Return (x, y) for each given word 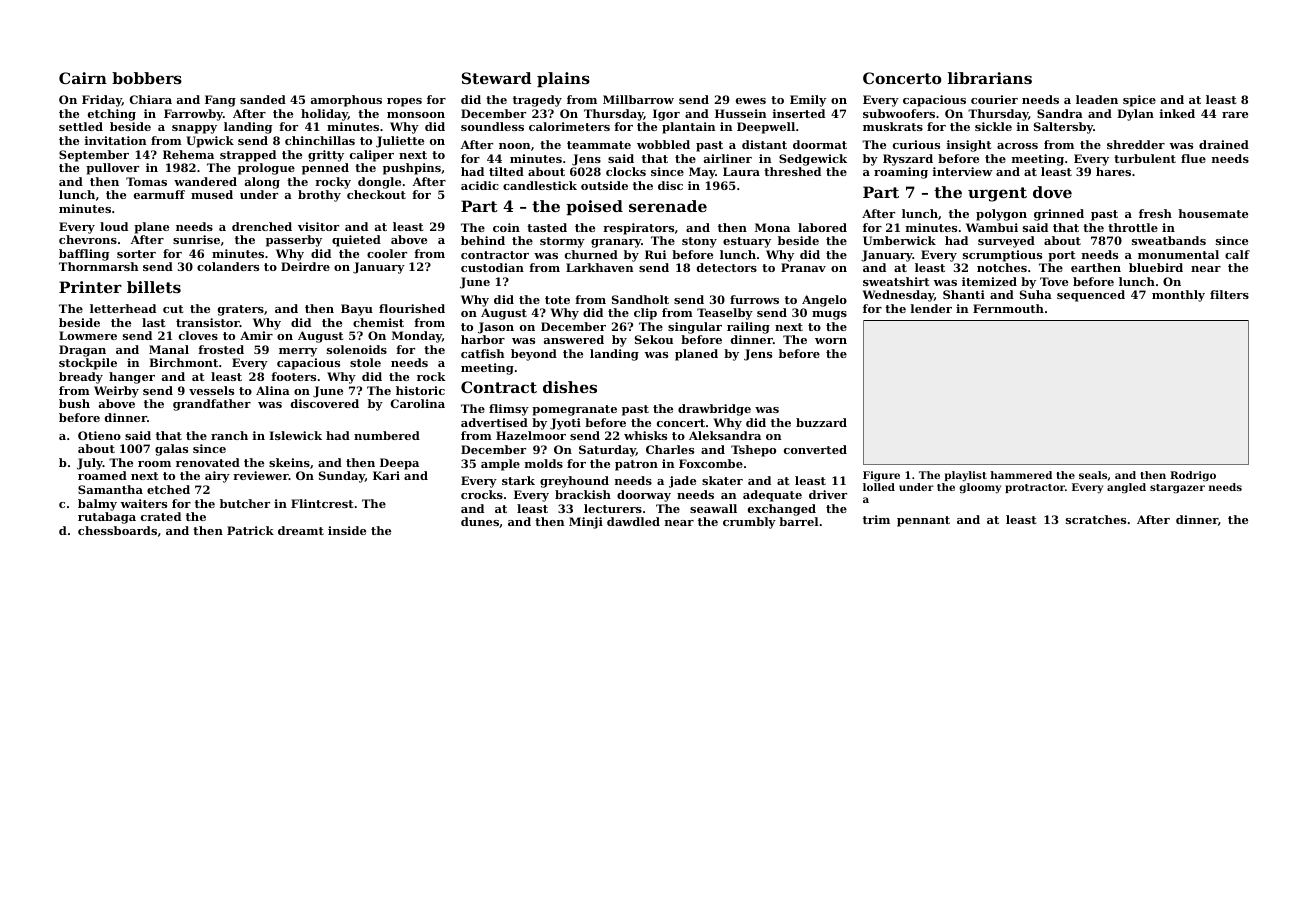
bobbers (147, 78)
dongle (379, 183)
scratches (1096, 519)
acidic (480, 185)
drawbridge (714, 410)
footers (293, 376)
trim (876, 519)
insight (969, 146)
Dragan (82, 351)
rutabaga (107, 518)
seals (1093, 475)
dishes (570, 387)
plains (563, 79)
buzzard (821, 422)
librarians (990, 78)
